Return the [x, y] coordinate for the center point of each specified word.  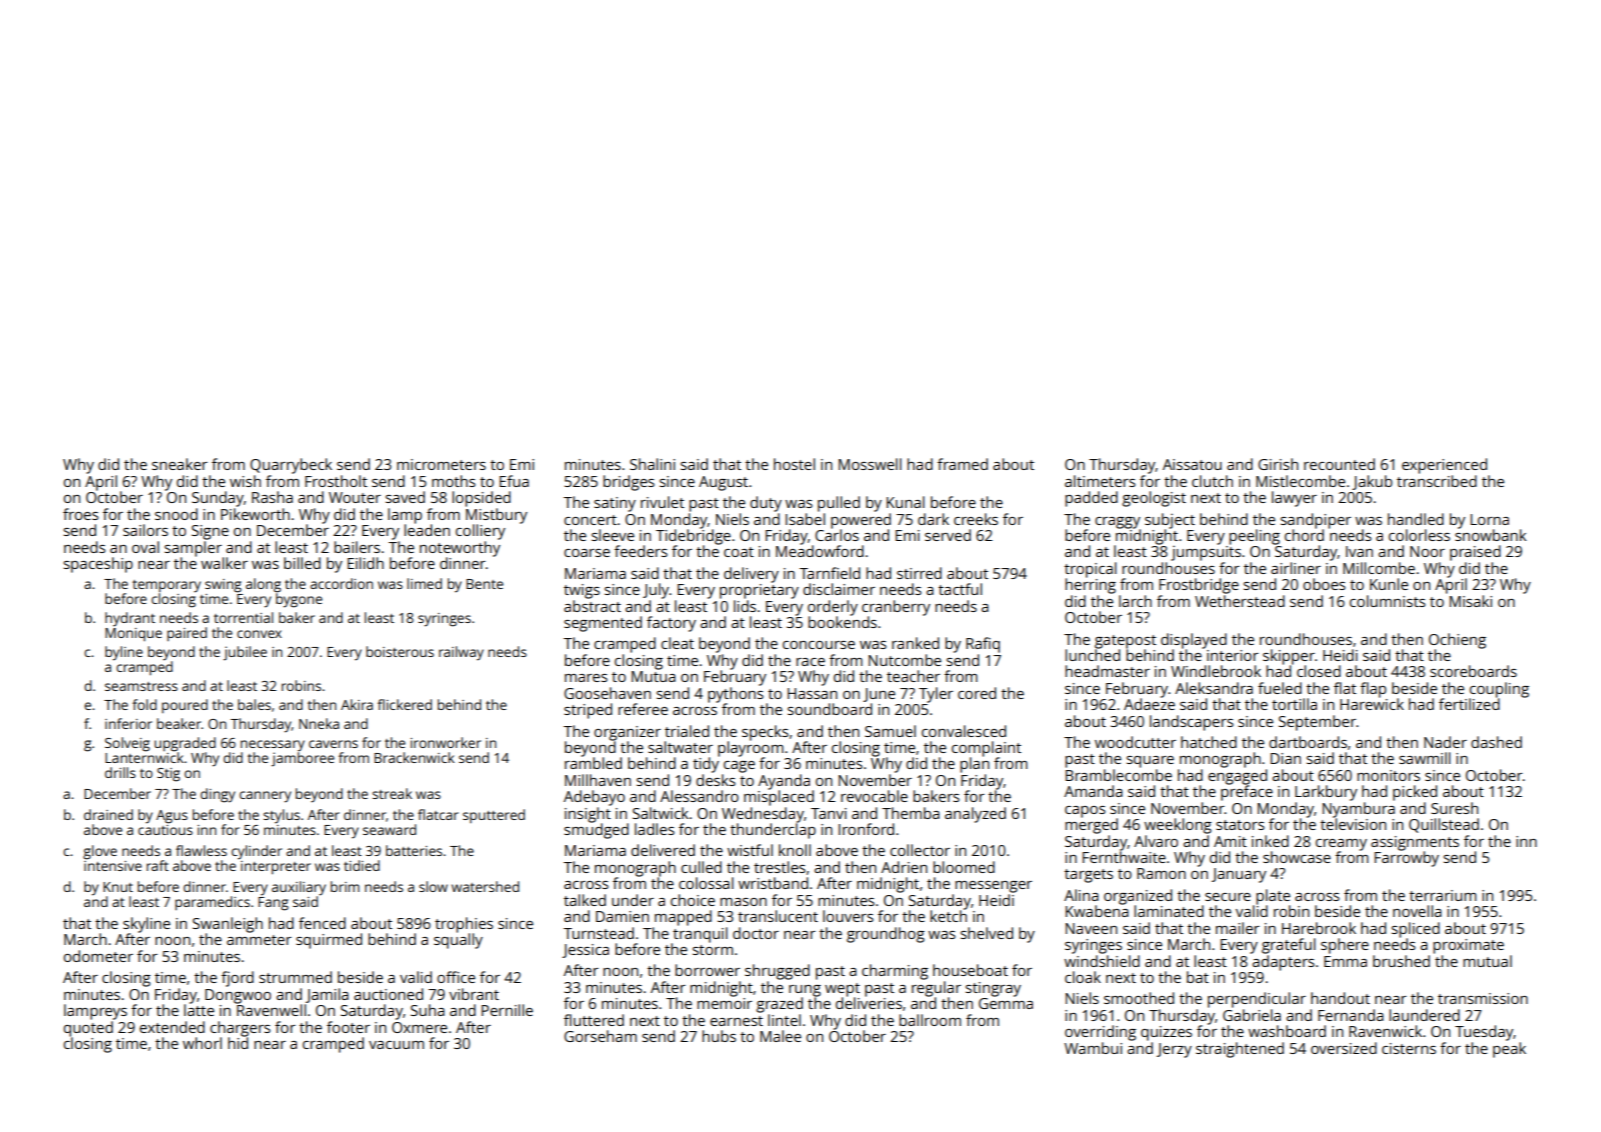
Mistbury [496, 516]
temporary [166, 586]
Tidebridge [693, 537]
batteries [414, 850]
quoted [88, 1029]
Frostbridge [1199, 586]
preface [1247, 793]
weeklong [1178, 826]
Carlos [837, 535]
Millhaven [598, 780]
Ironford [866, 829]
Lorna [1489, 519]
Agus [172, 817]
